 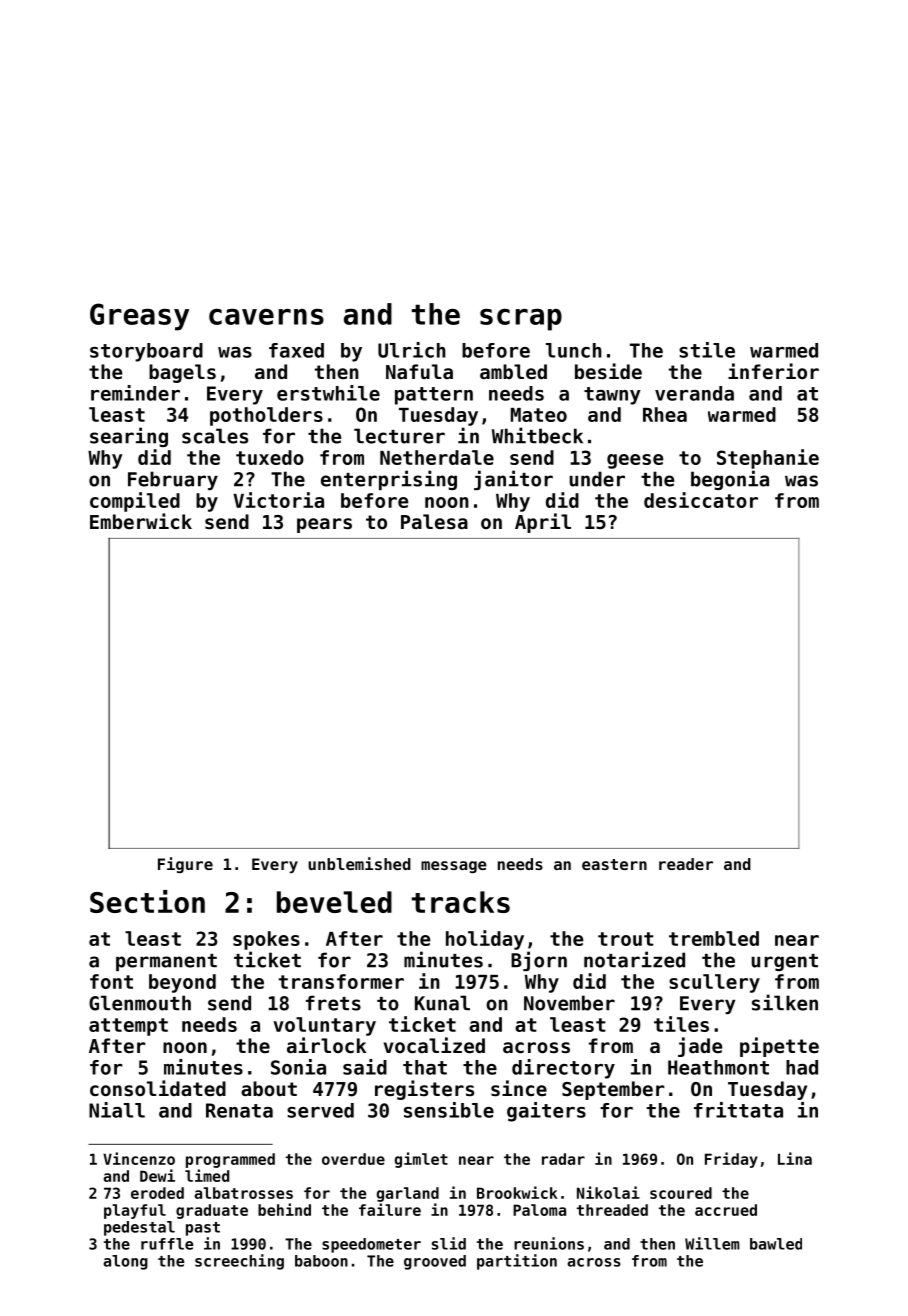 What do you see at coordinates (543, 523) in the page?
I see `April` at bounding box center [543, 523].
